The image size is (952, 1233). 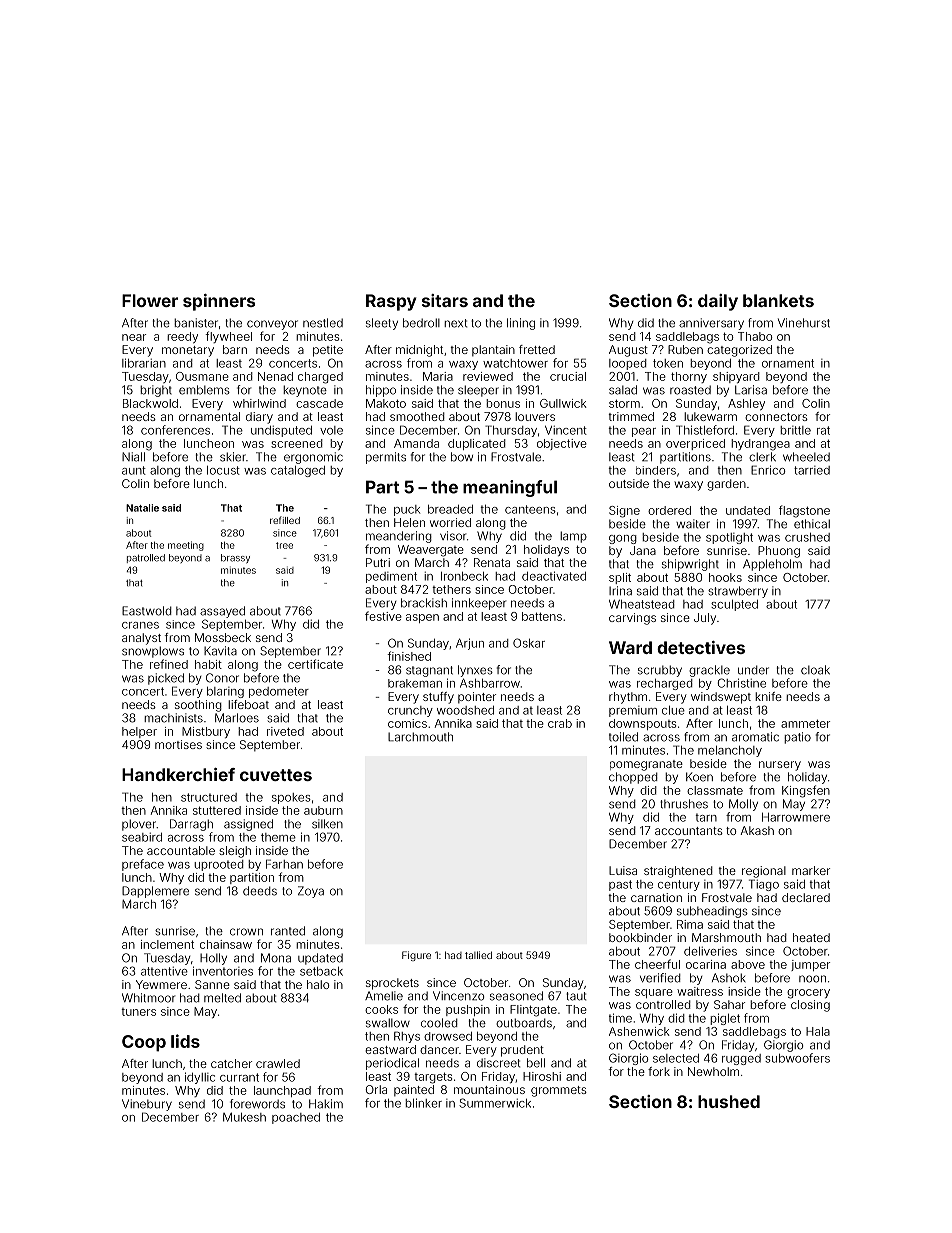 I want to click on Renata, so click(x=492, y=562).
